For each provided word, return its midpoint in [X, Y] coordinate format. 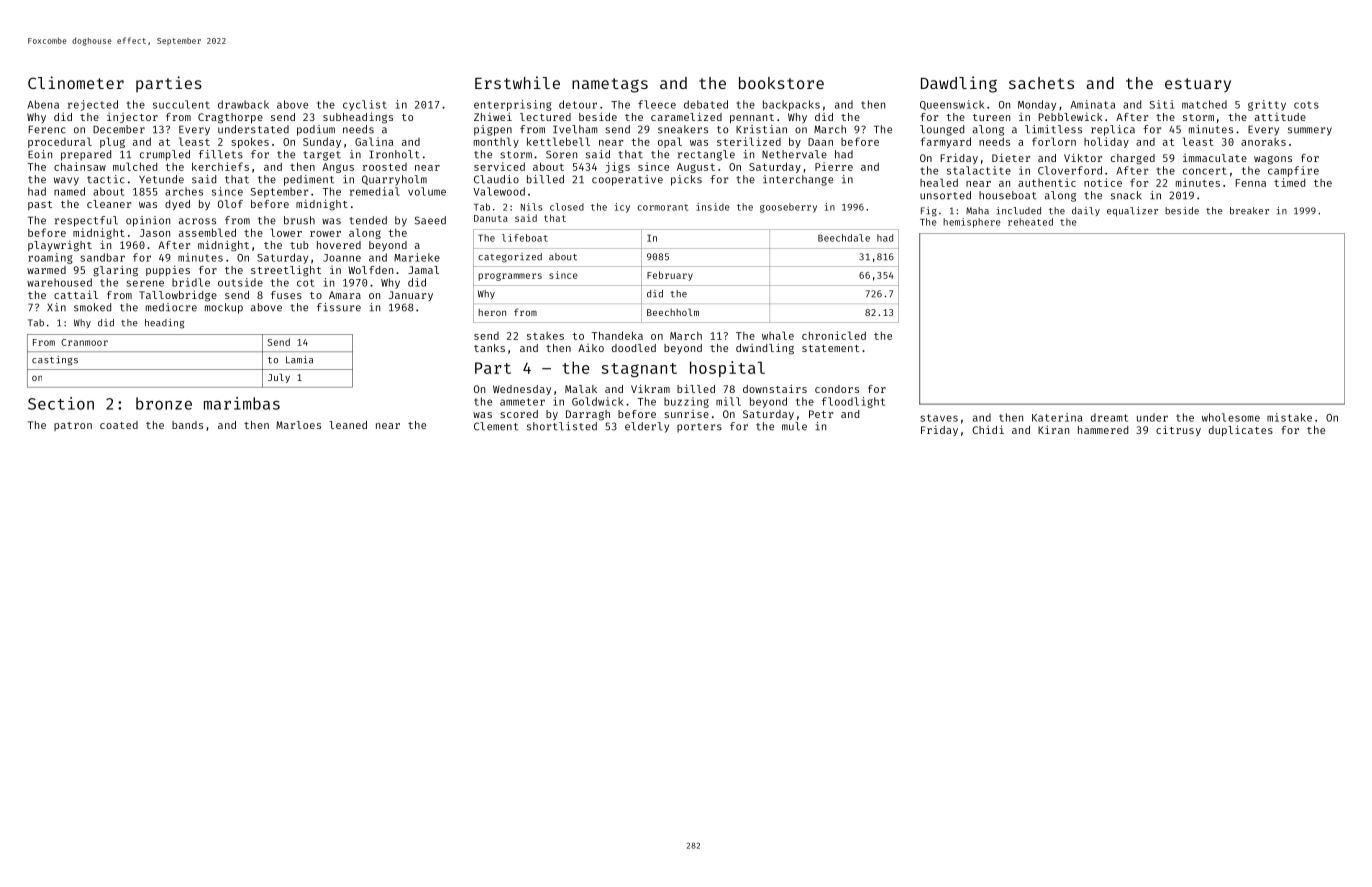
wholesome [1231, 417]
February [670, 276]
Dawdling [959, 84]
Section [61, 403]
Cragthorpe [230, 118]
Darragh [588, 415]
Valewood [499, 191]
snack [1126, 195]
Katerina [1057, 417]
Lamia [299, 360]
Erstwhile [517, 82]
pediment [309, 180]
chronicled [834, 335]
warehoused [59, 282]
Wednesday [522, 390]
